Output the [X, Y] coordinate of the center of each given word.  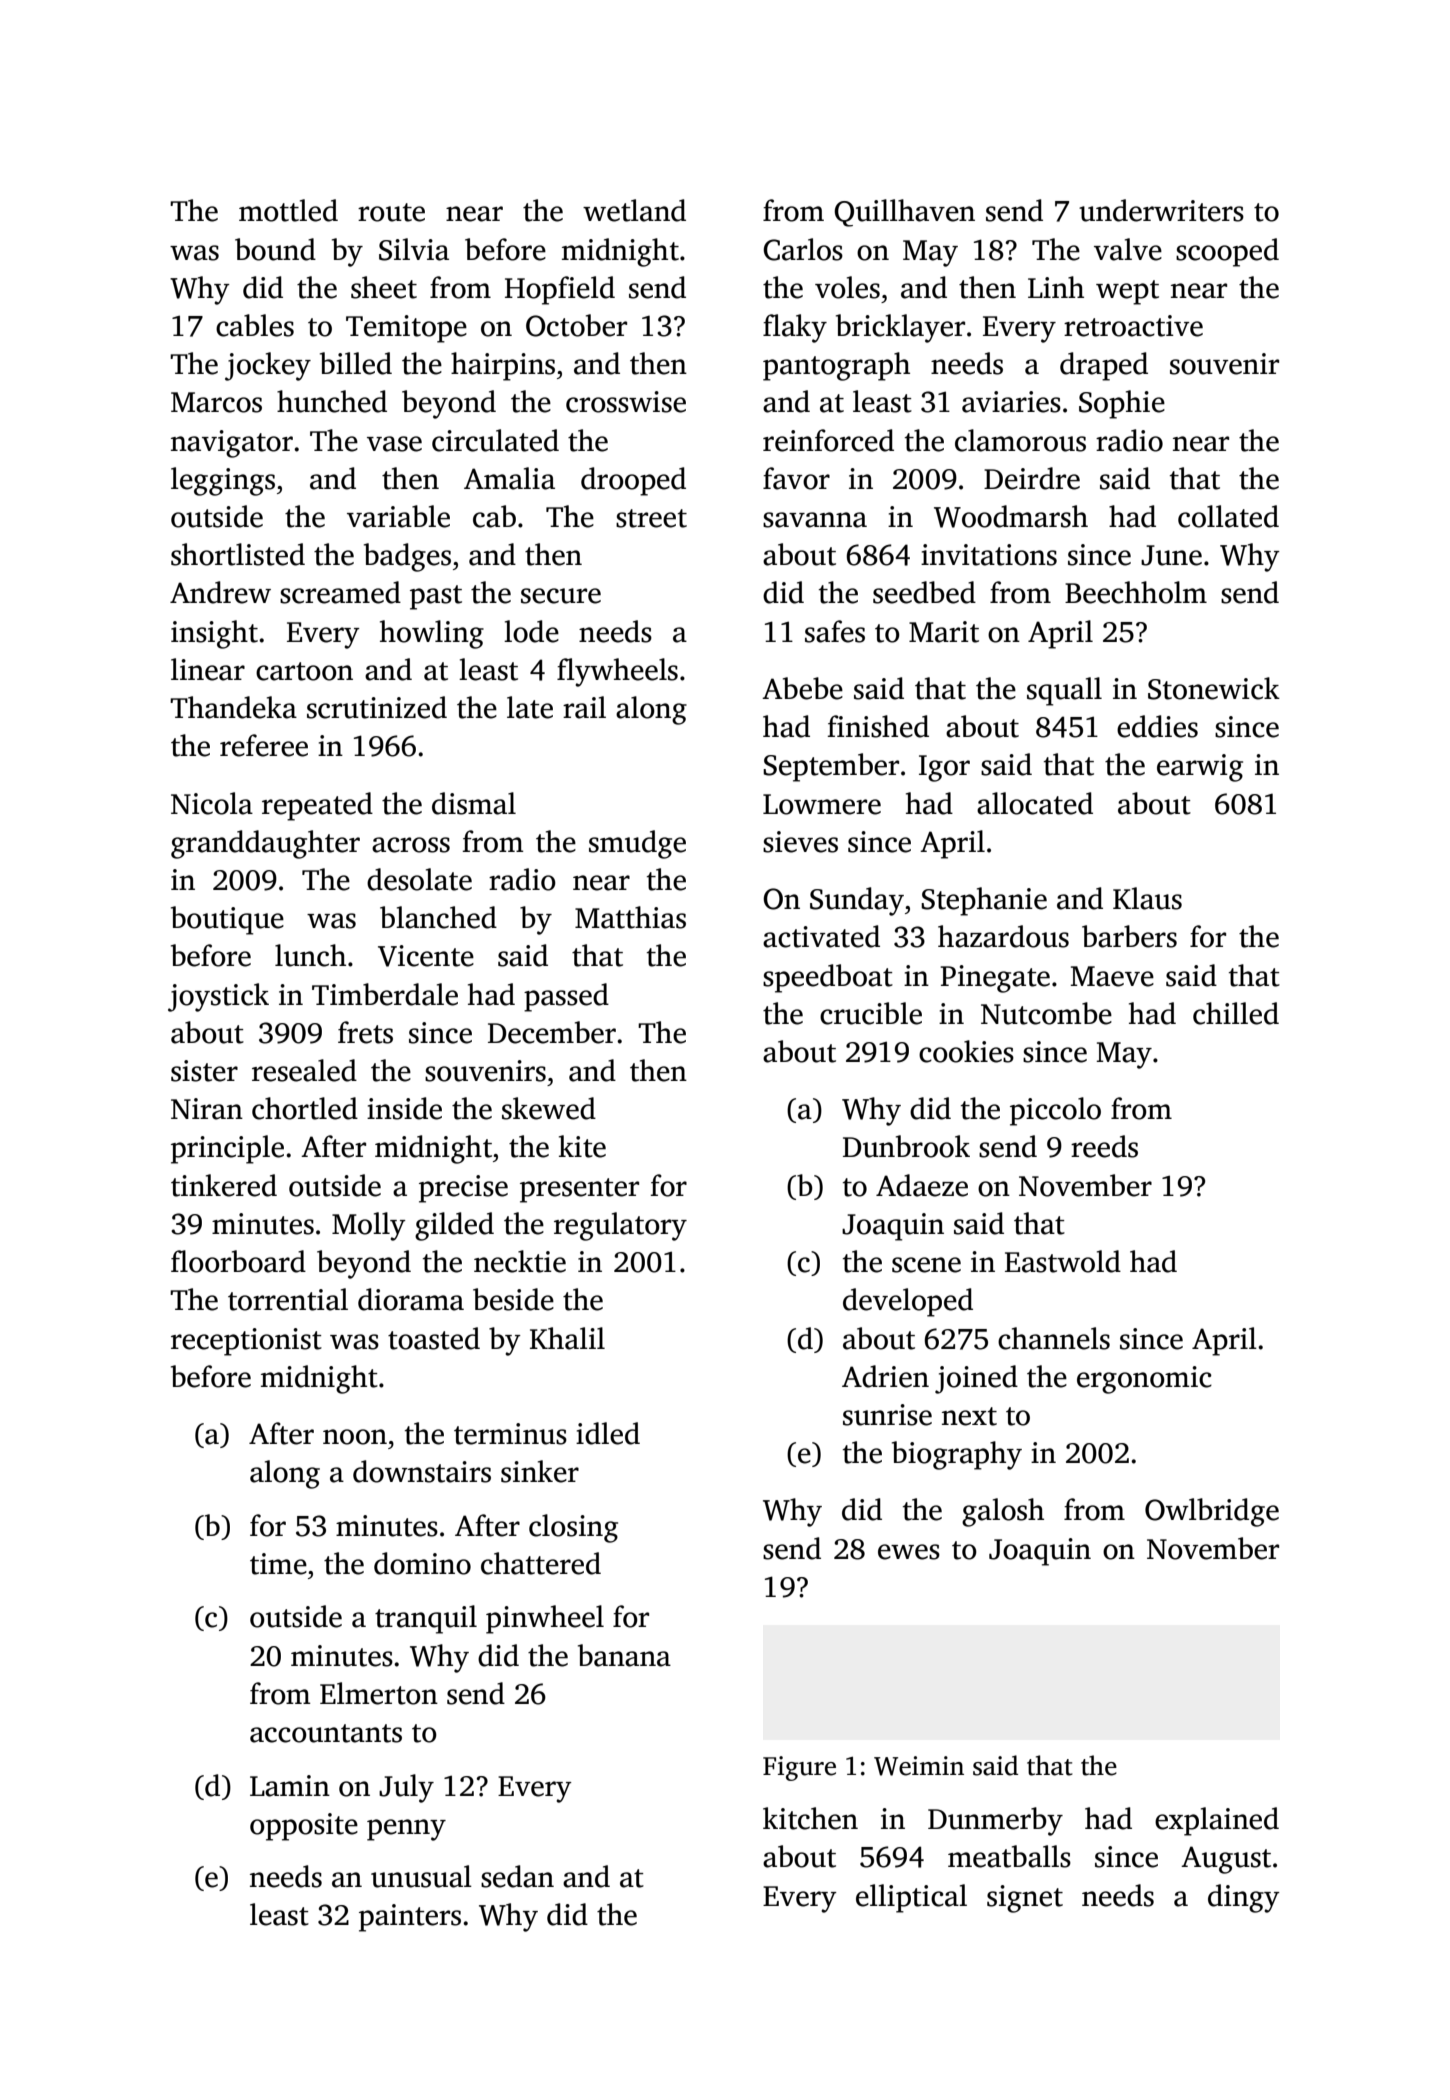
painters [410, 1918]
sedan [517, 1876]
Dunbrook [906, 1146]
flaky [795, 328]
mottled [288, 210]
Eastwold [1063, 1261]
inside [404, 1108]
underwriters [1161, 210]
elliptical [911, 1898]
